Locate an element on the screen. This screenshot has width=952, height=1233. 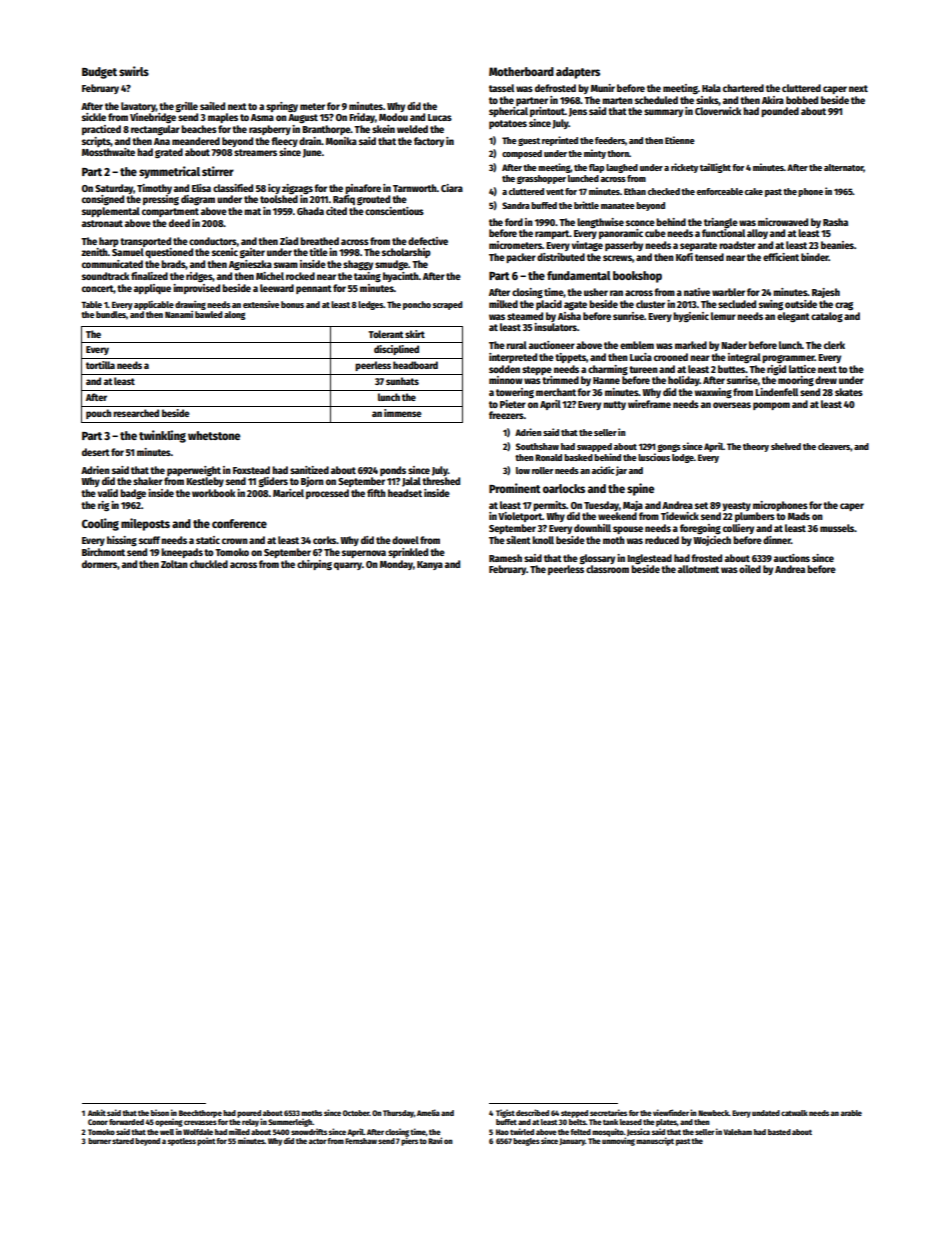
chirping is located at coordinates (314, 565).
